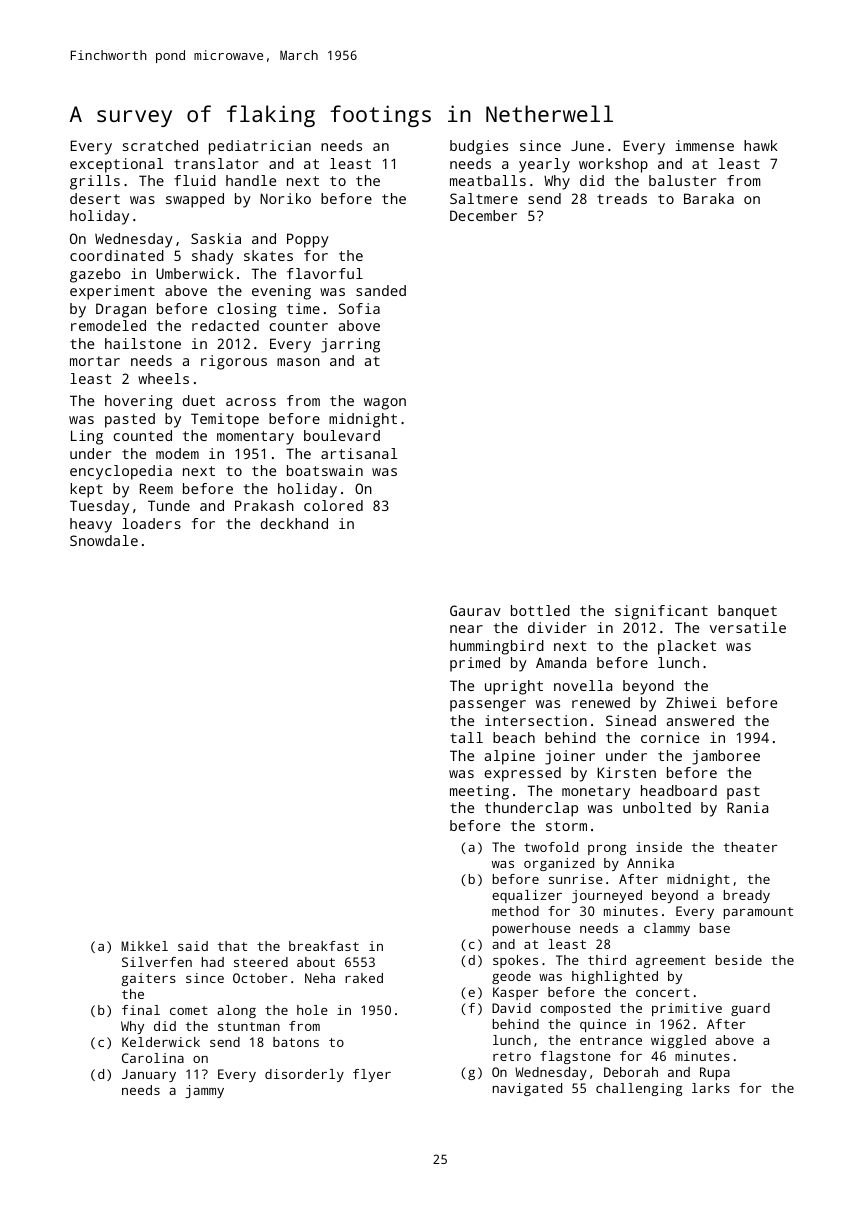 The width and height of the screenshot is (865, 1228). What do you see at coordinates (475, 610) in the screenshot?
I see `Gaurav` at bounding box center [475, 610].
